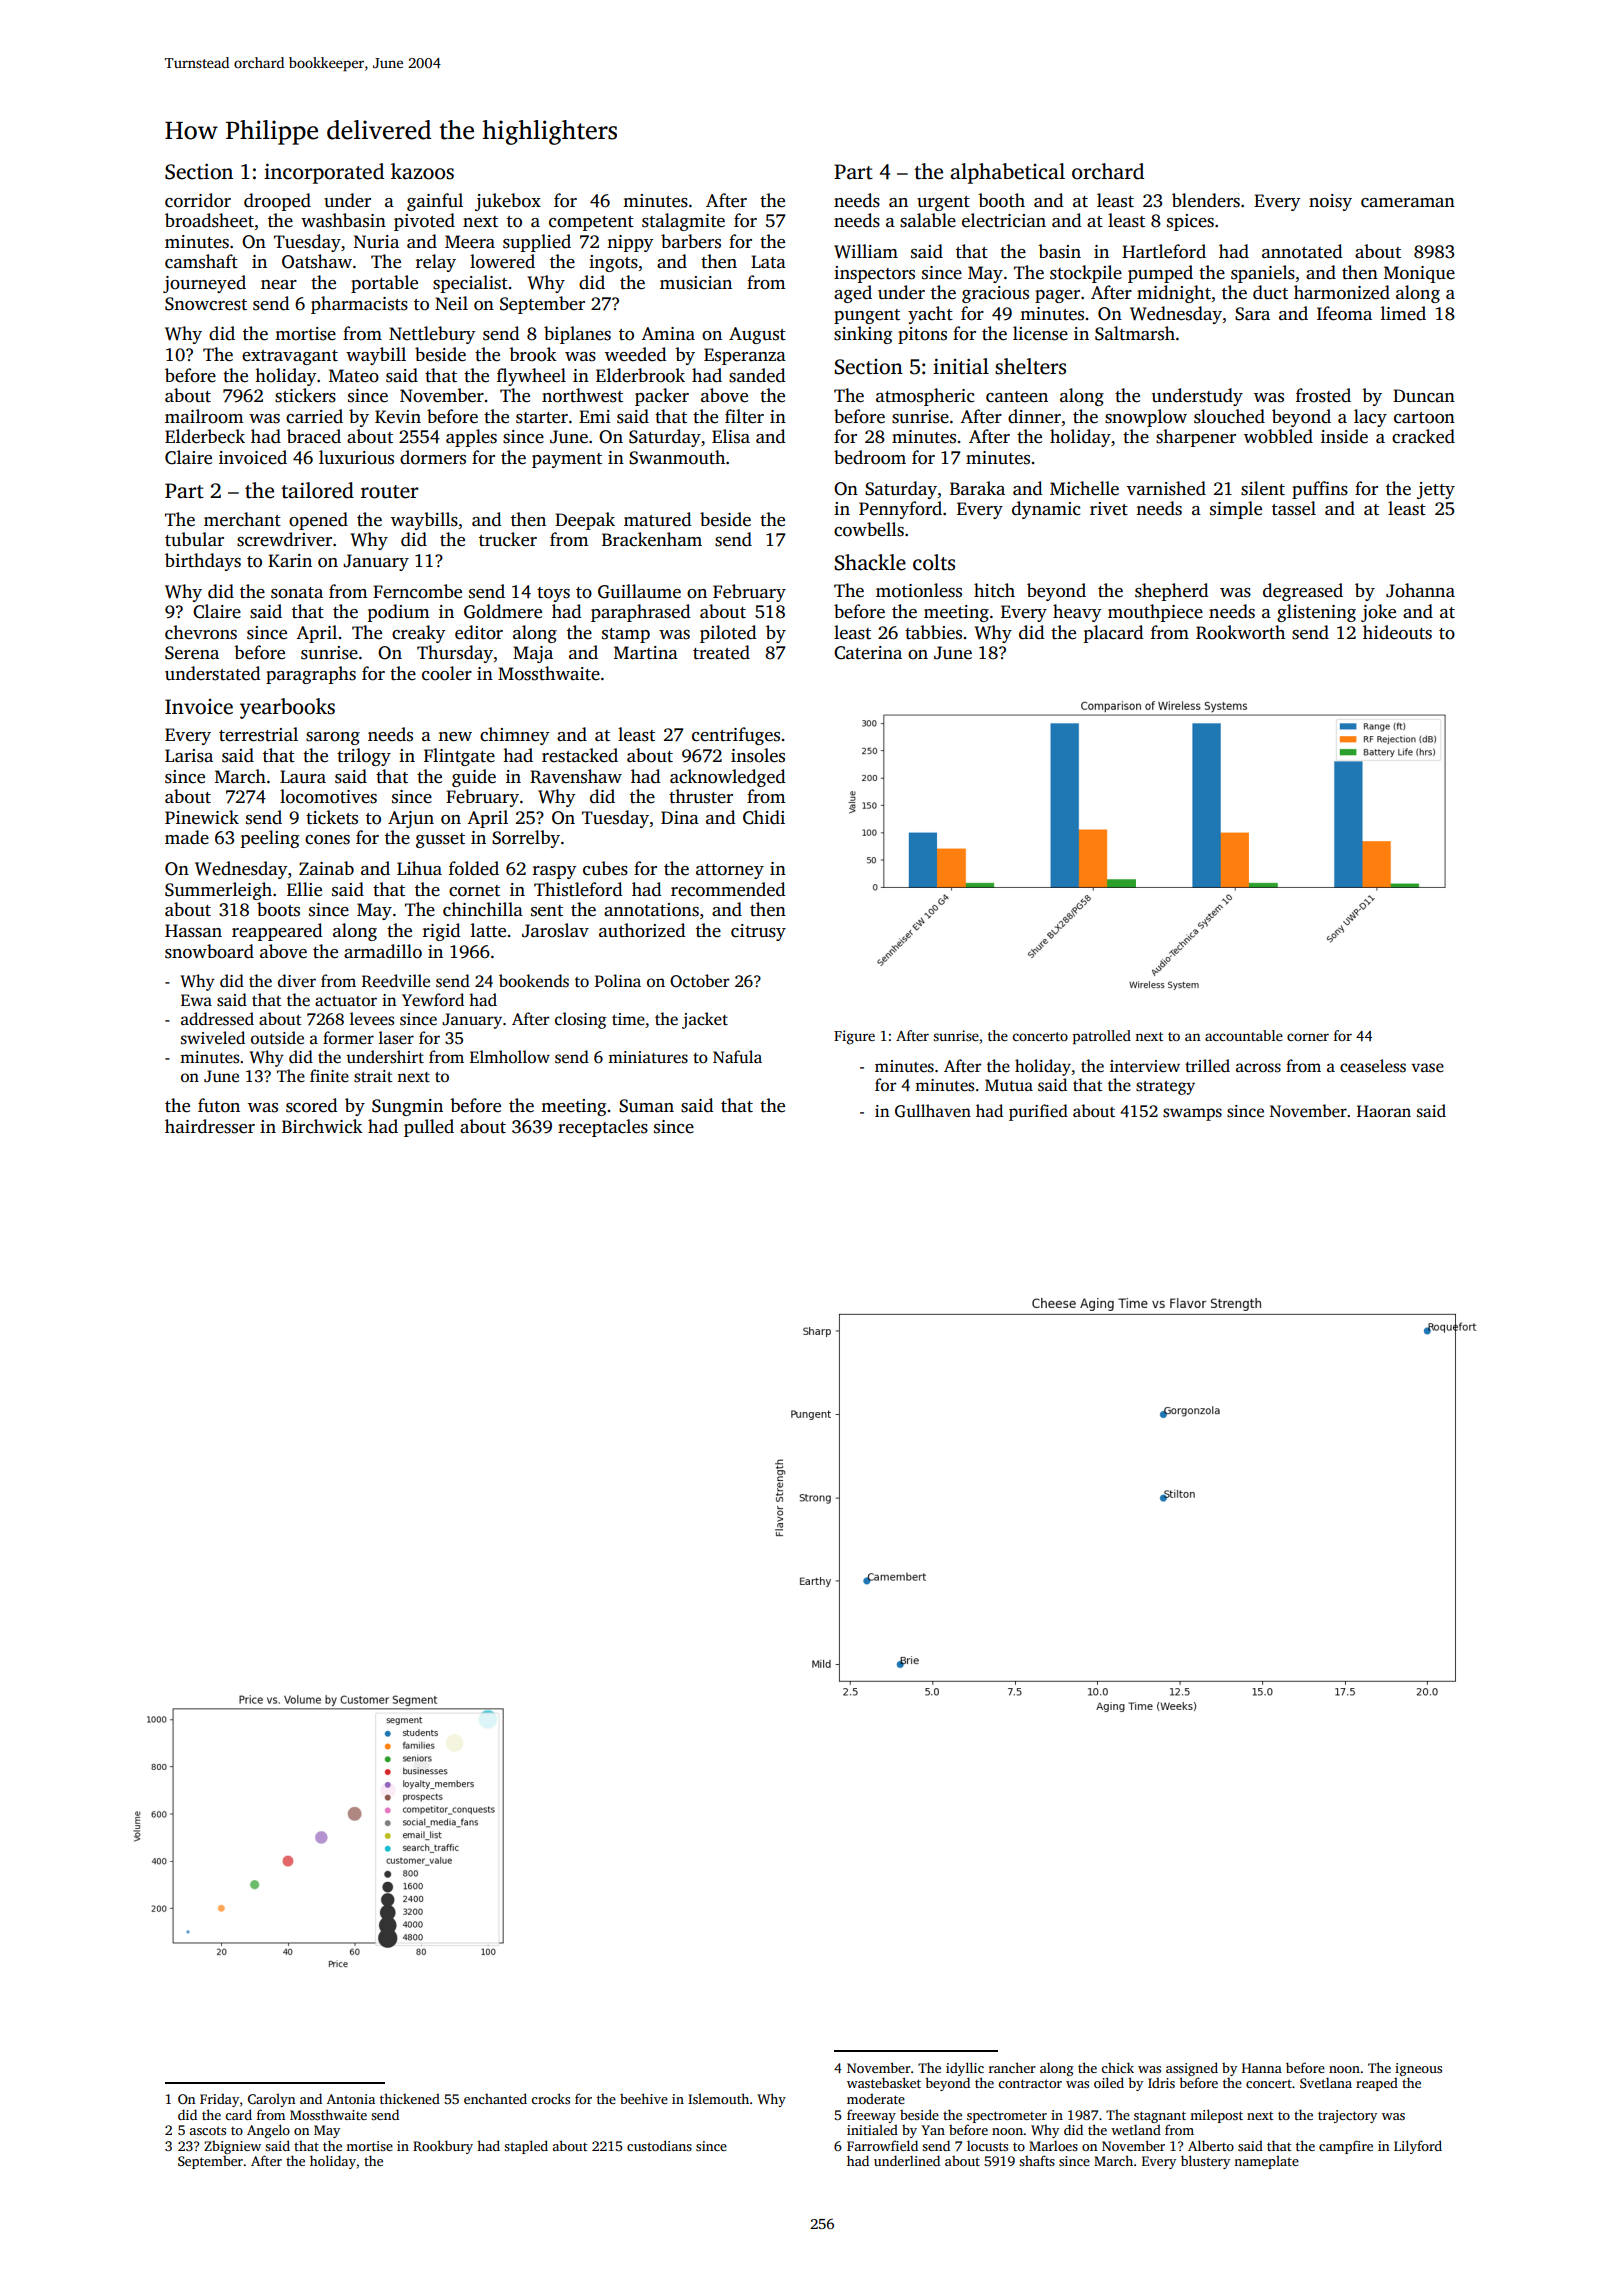 The image size is (1620, 2292). Describe the element at coordinates (659, 2145) in the document. I see `custodians` at that location.
